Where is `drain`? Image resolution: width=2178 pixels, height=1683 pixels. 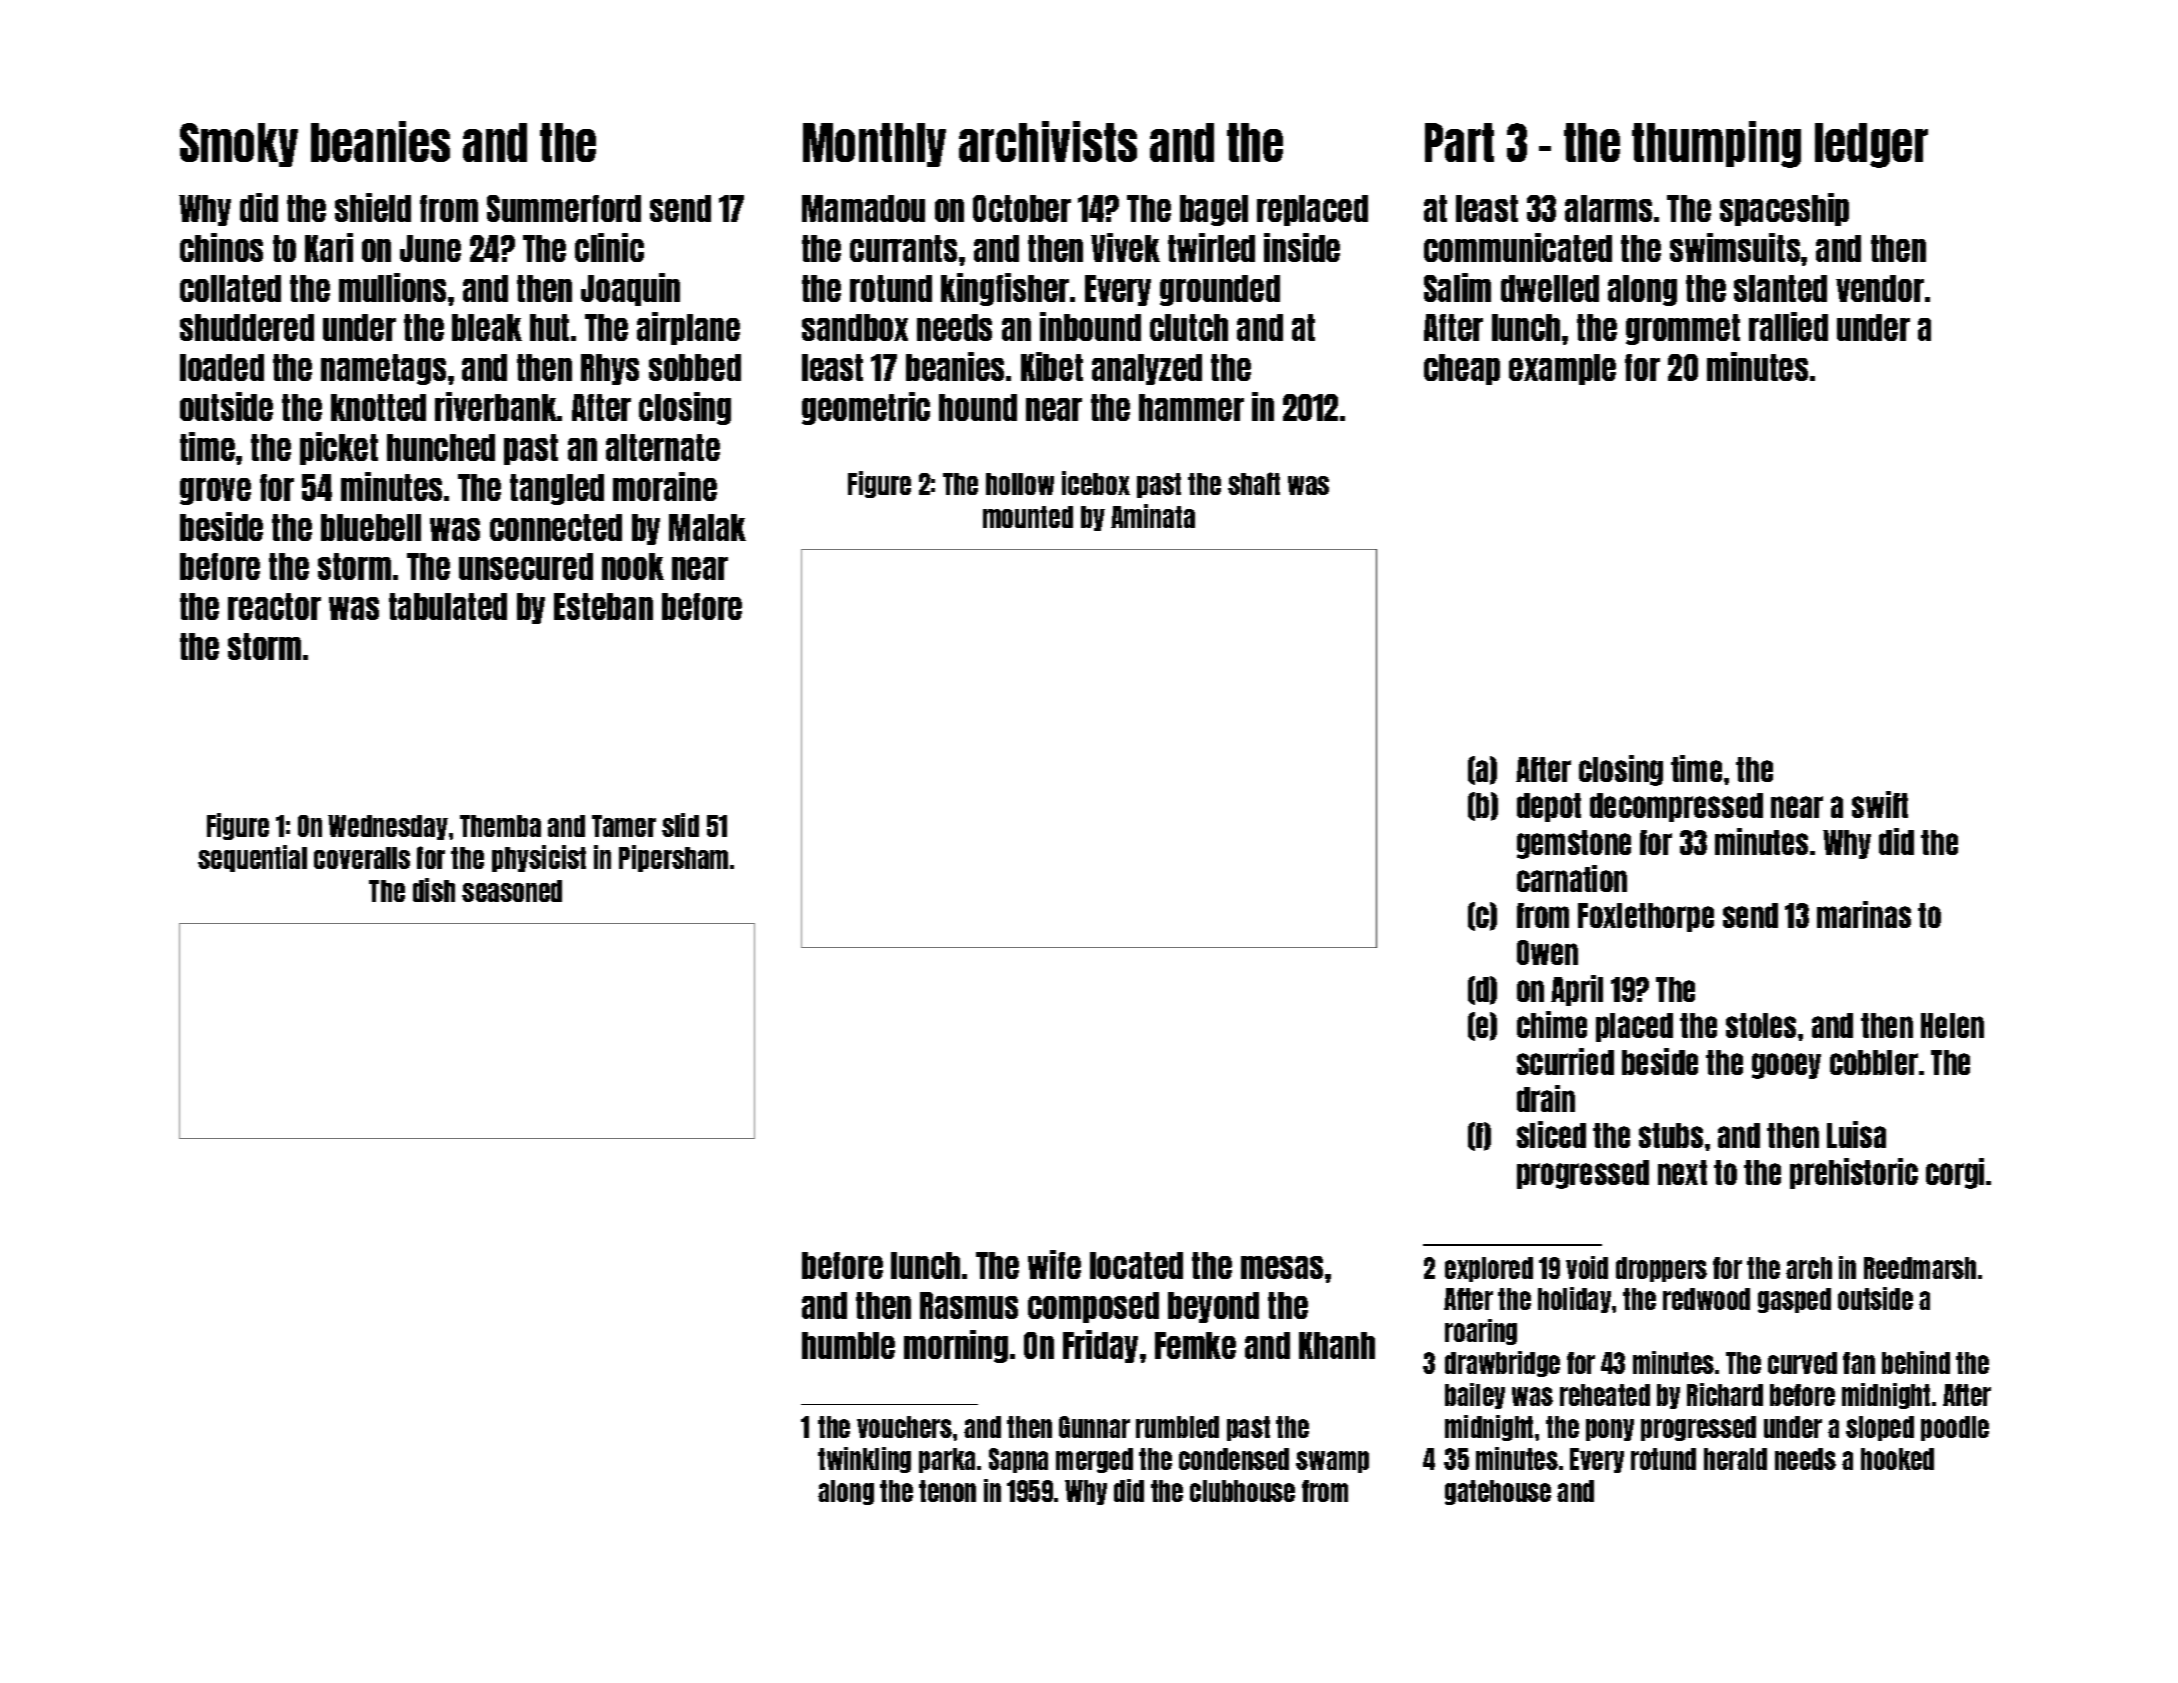 drain is located at coordinates (1546, 1098).
